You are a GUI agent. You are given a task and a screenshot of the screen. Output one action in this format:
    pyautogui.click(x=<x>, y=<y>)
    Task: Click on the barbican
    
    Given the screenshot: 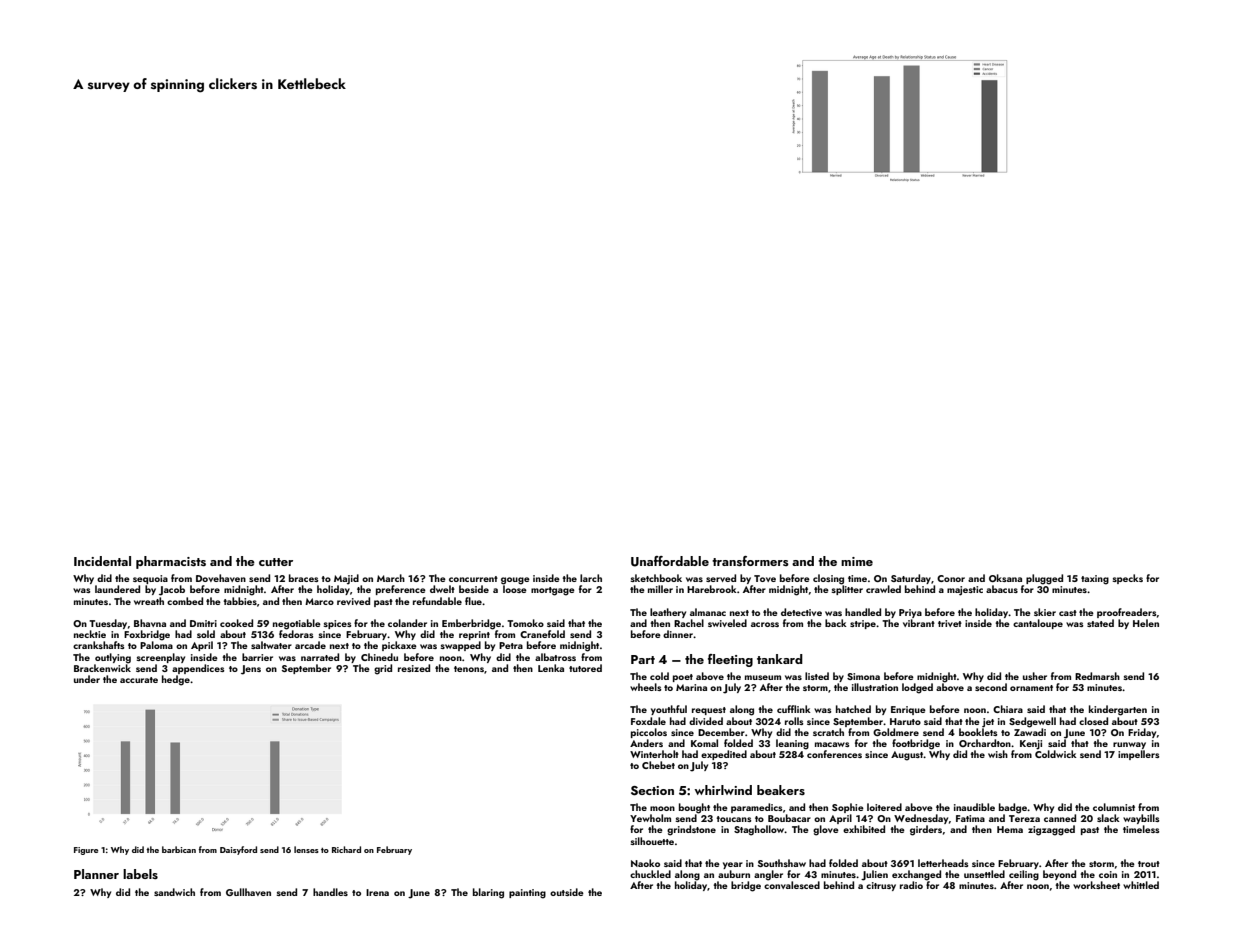 What is the action you would take?
    pyautogui.click(x=179, y=849)
